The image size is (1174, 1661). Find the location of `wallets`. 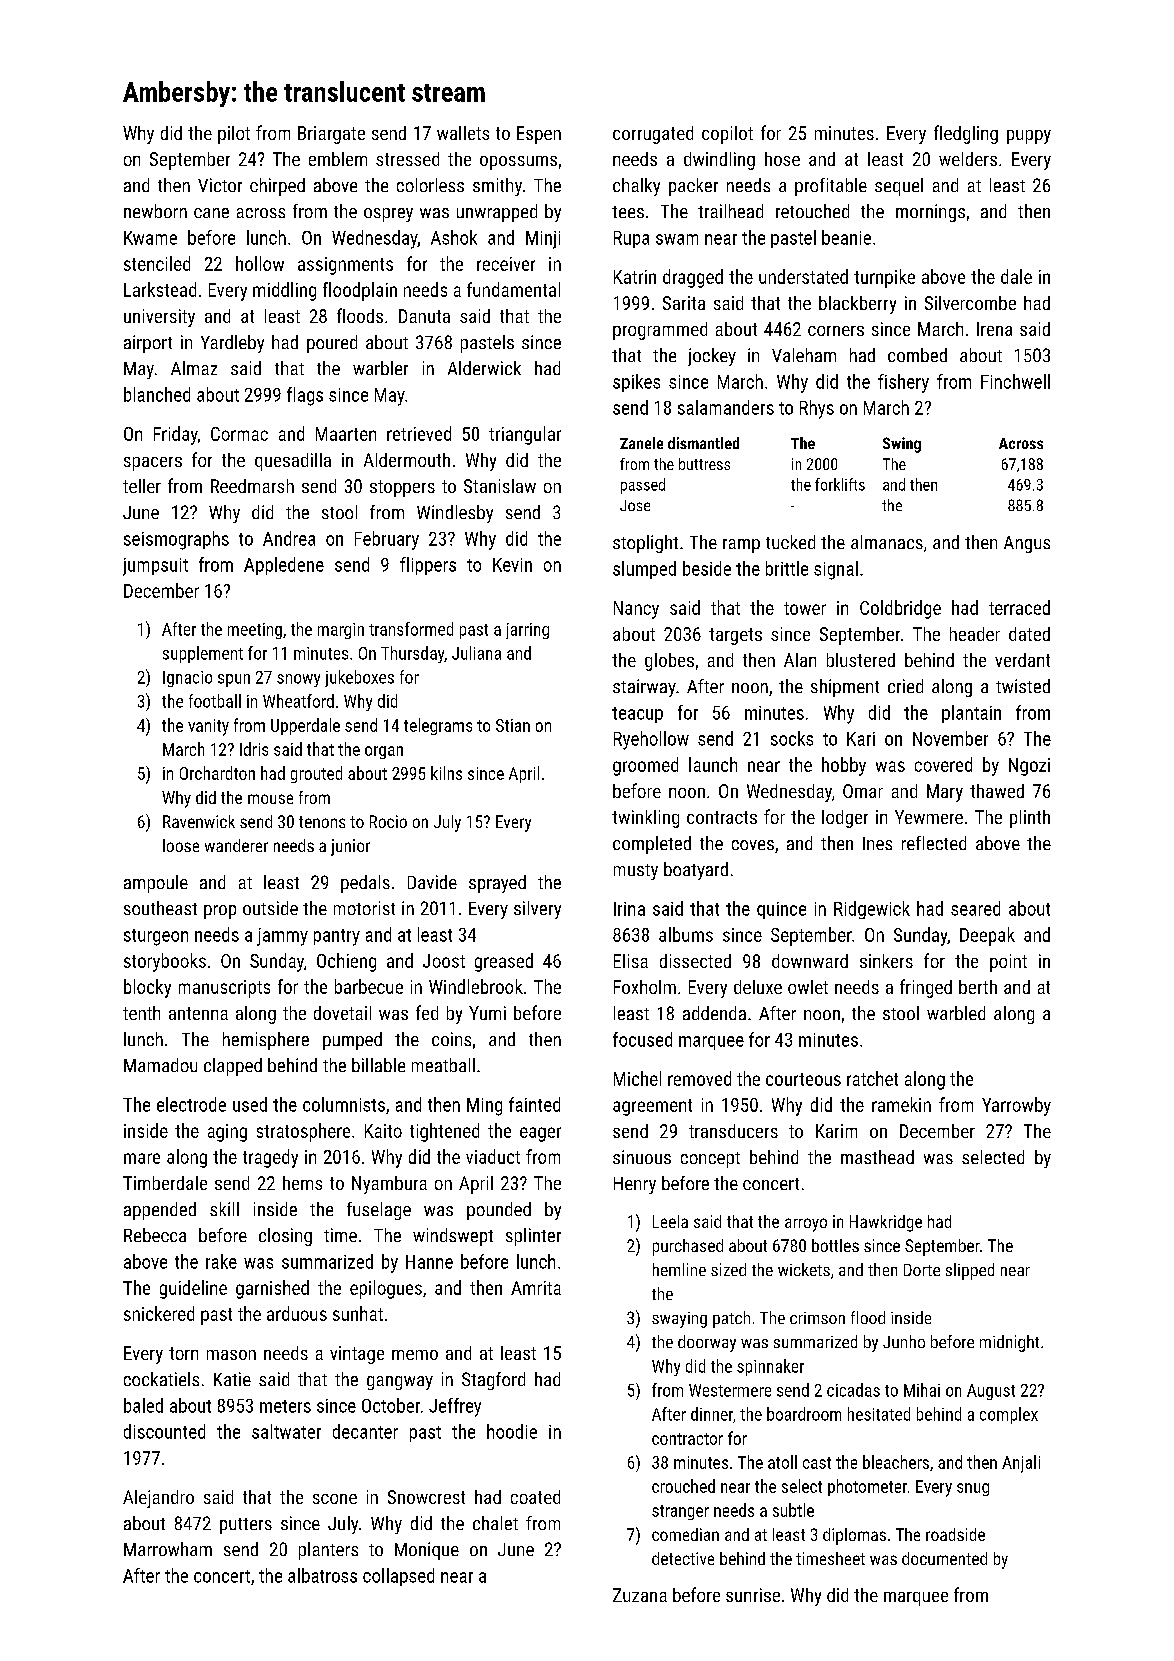

wallets is located at coordinates (463, 133).
